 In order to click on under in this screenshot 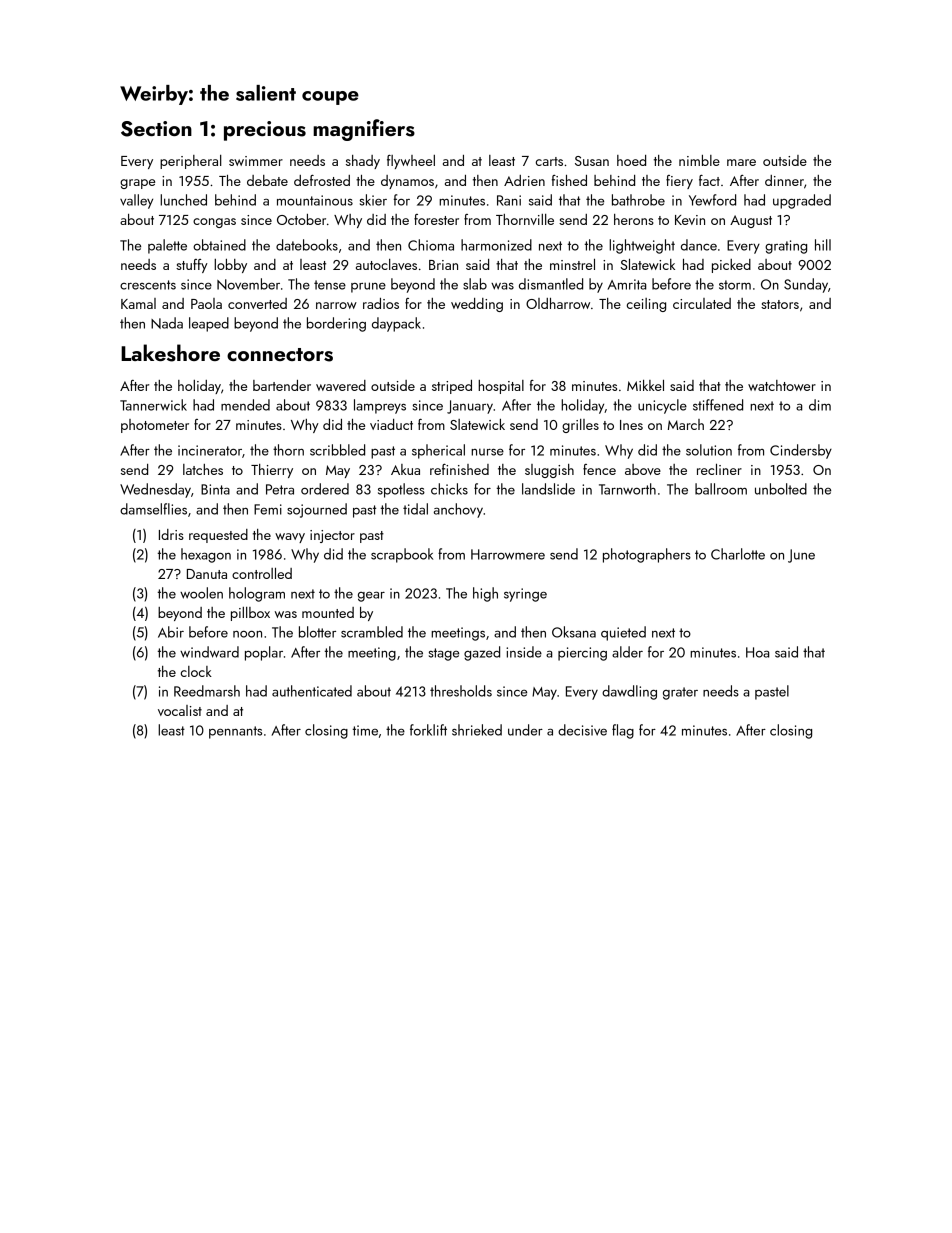, I will do `click(525, 730)`.
